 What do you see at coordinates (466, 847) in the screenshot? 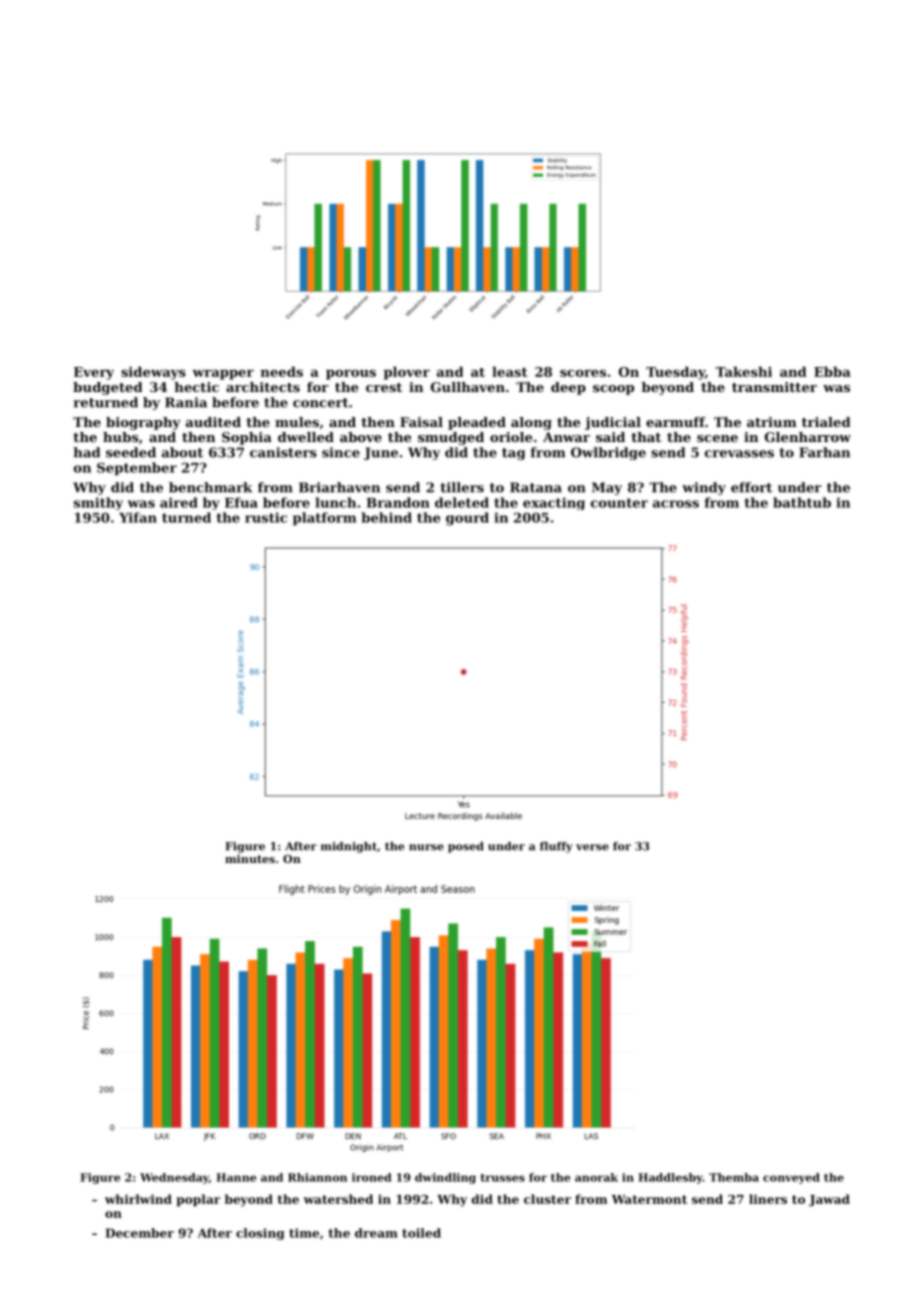
I see `posed` at bounding box center [466, 847].
